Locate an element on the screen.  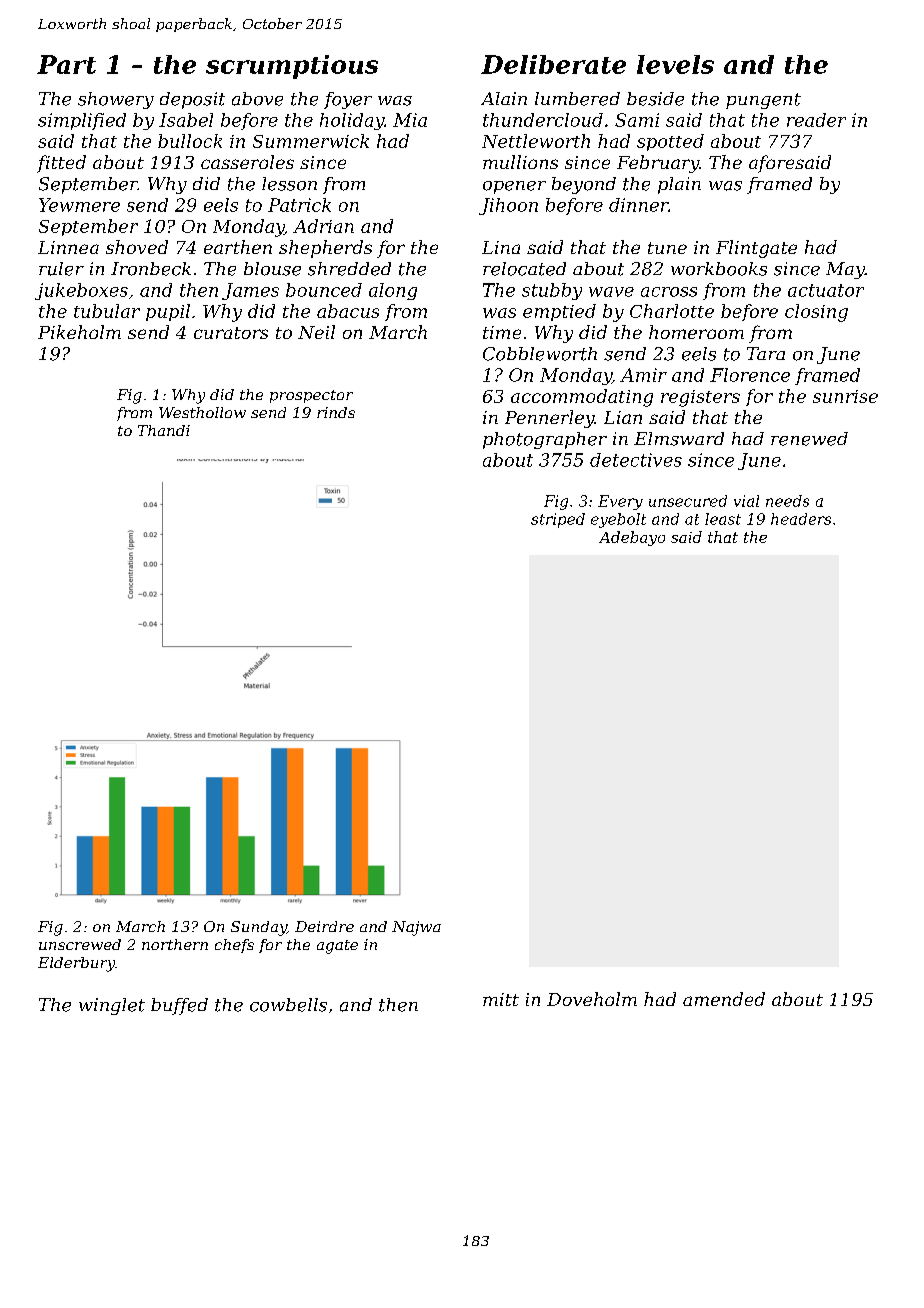
amended is located at coordinates (724, 999).
